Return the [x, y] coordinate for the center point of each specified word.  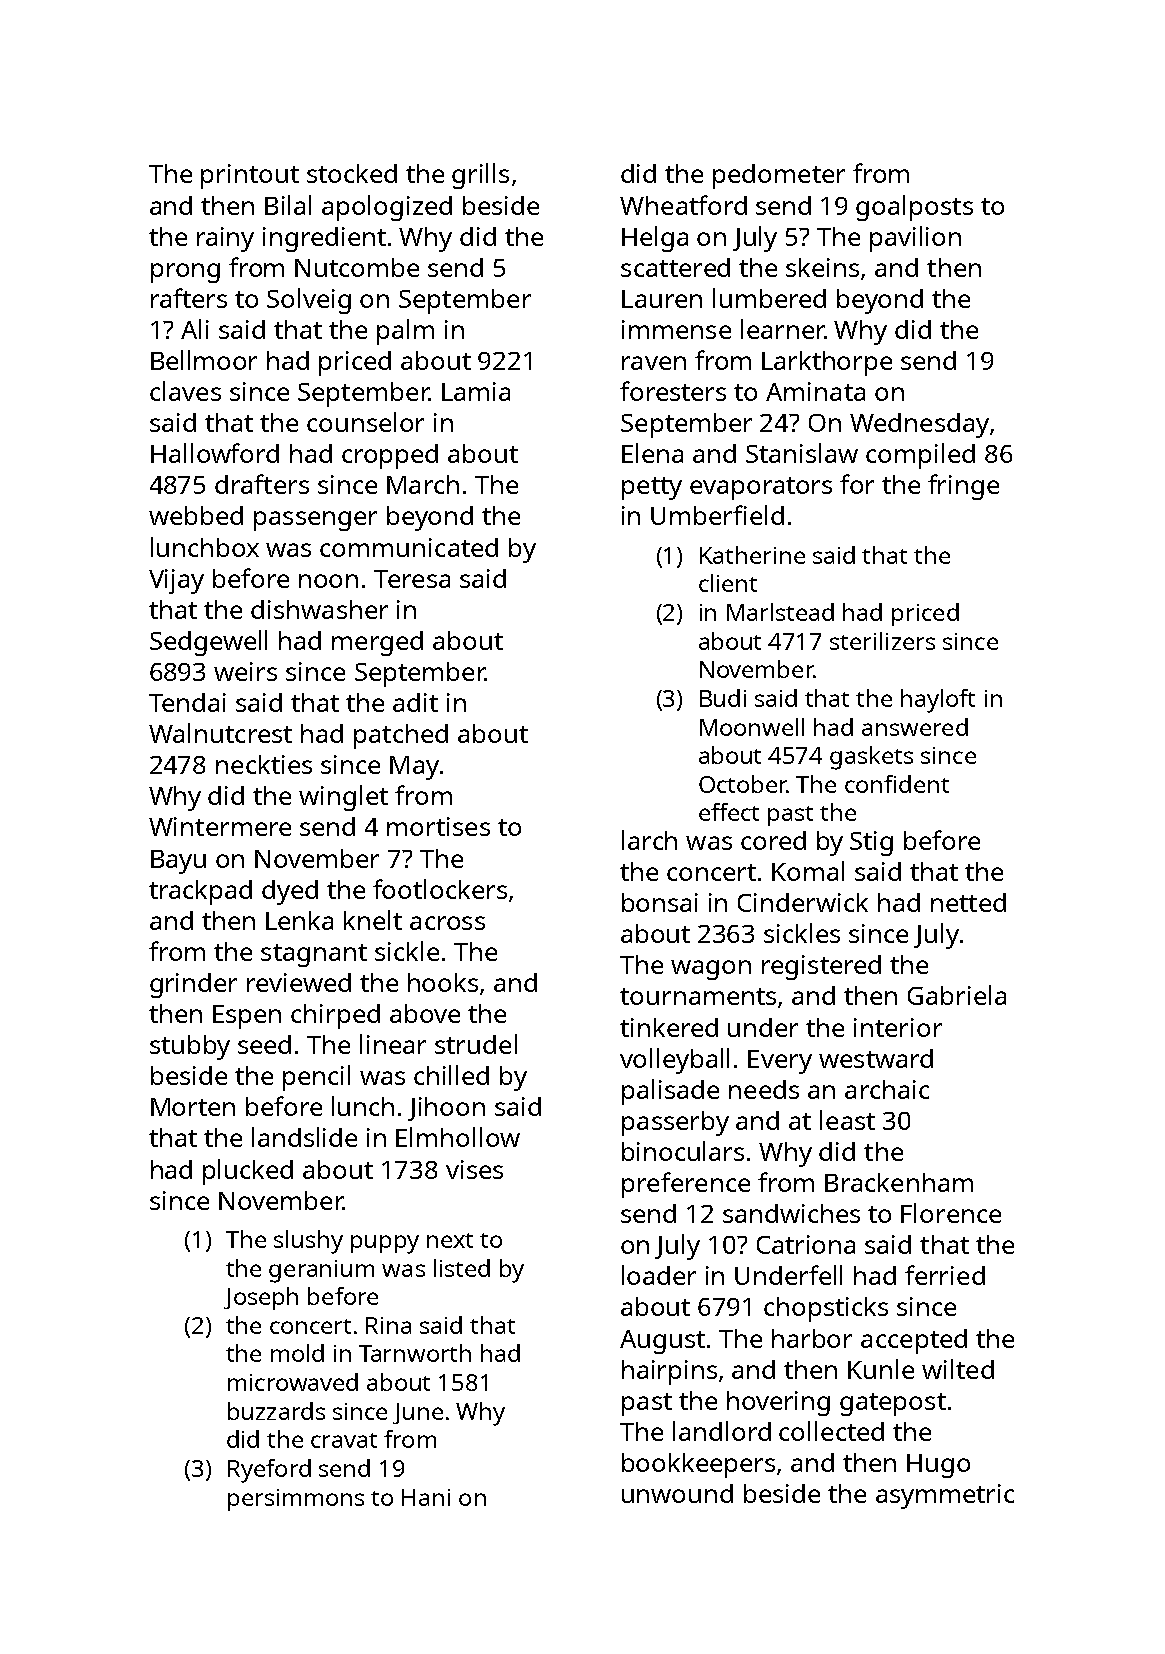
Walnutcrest [220, 733]
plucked [248, 1172]
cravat [344, 1440]
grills [480, 176]
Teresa [412, 579]
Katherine [752, 555]
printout [250, 176]
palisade [670, 1092]
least [847, 1120]
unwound [677, 1493]
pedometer [779, 176]
